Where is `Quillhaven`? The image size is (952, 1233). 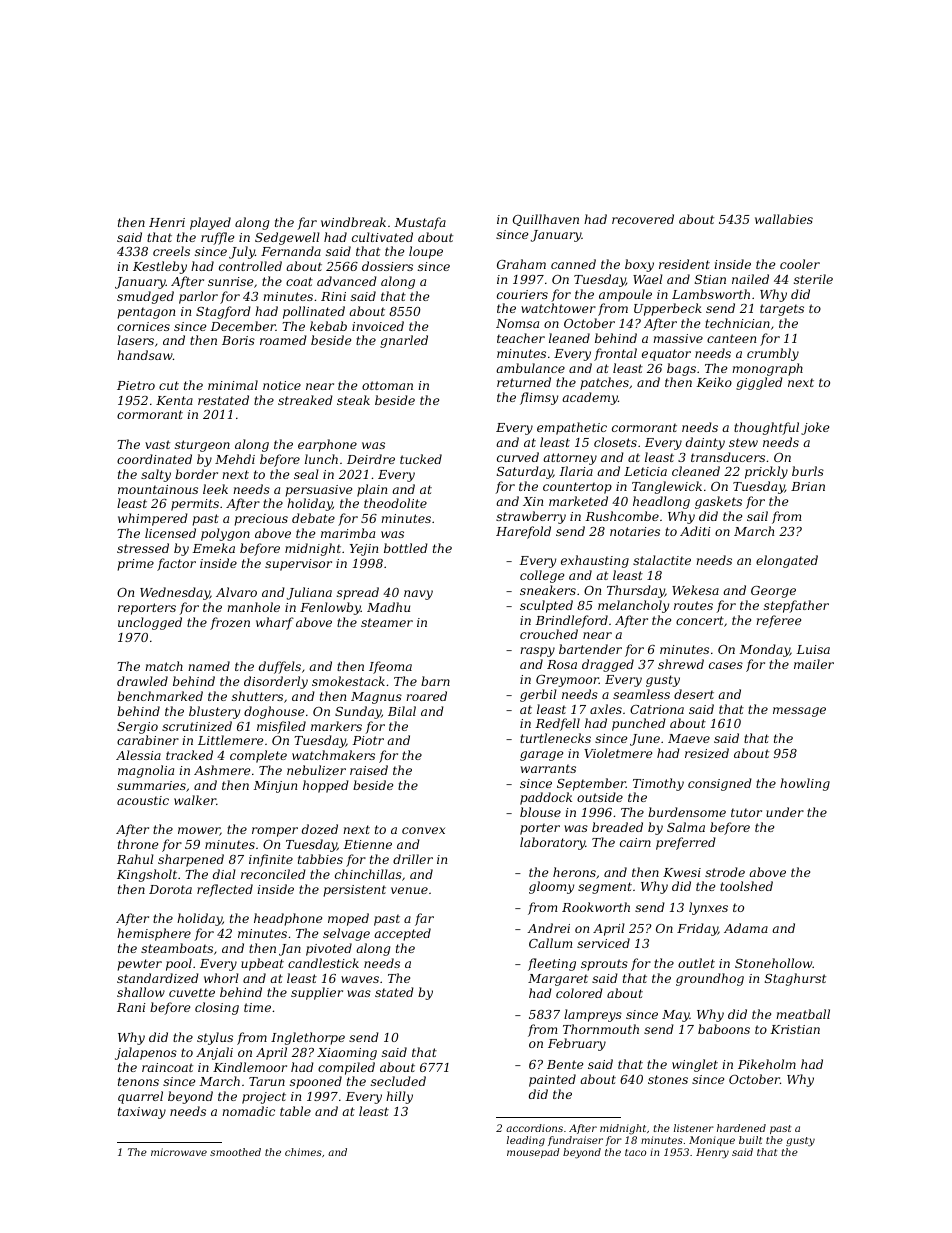 Quillhaven is located at coordinates (546, 220).
